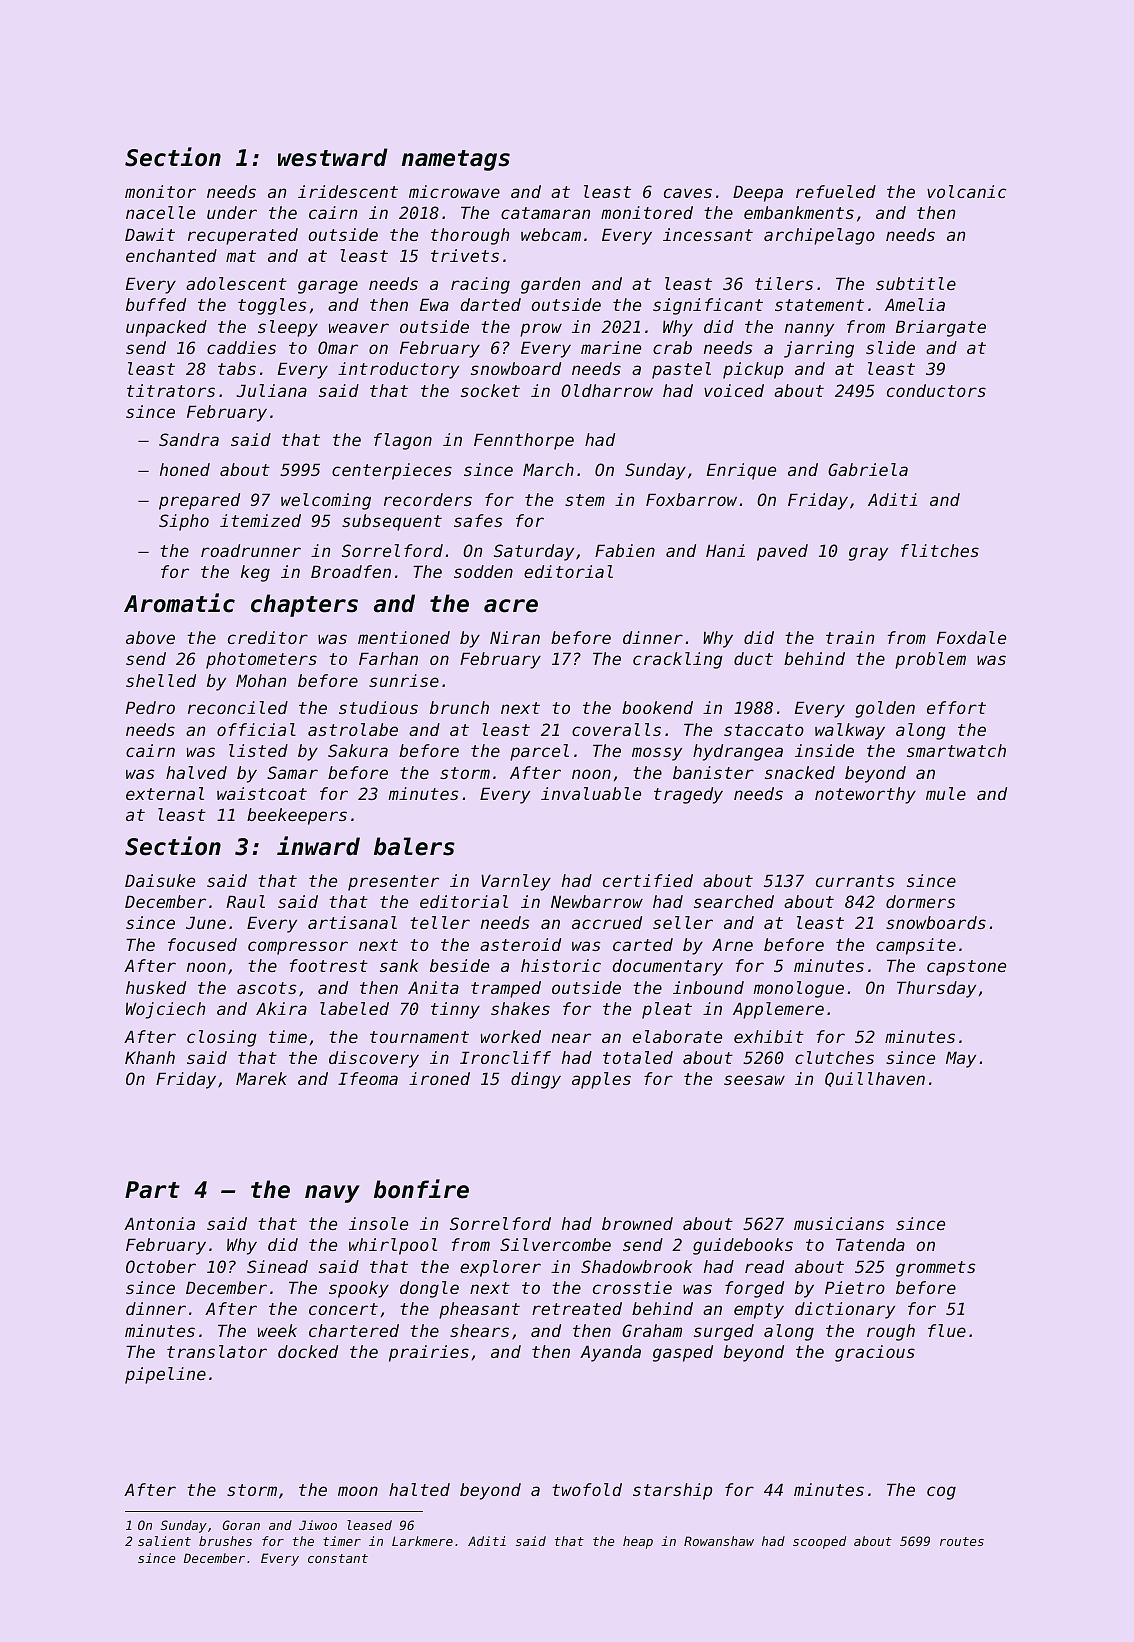  I want to click on gasped, so click(683, 1353).
